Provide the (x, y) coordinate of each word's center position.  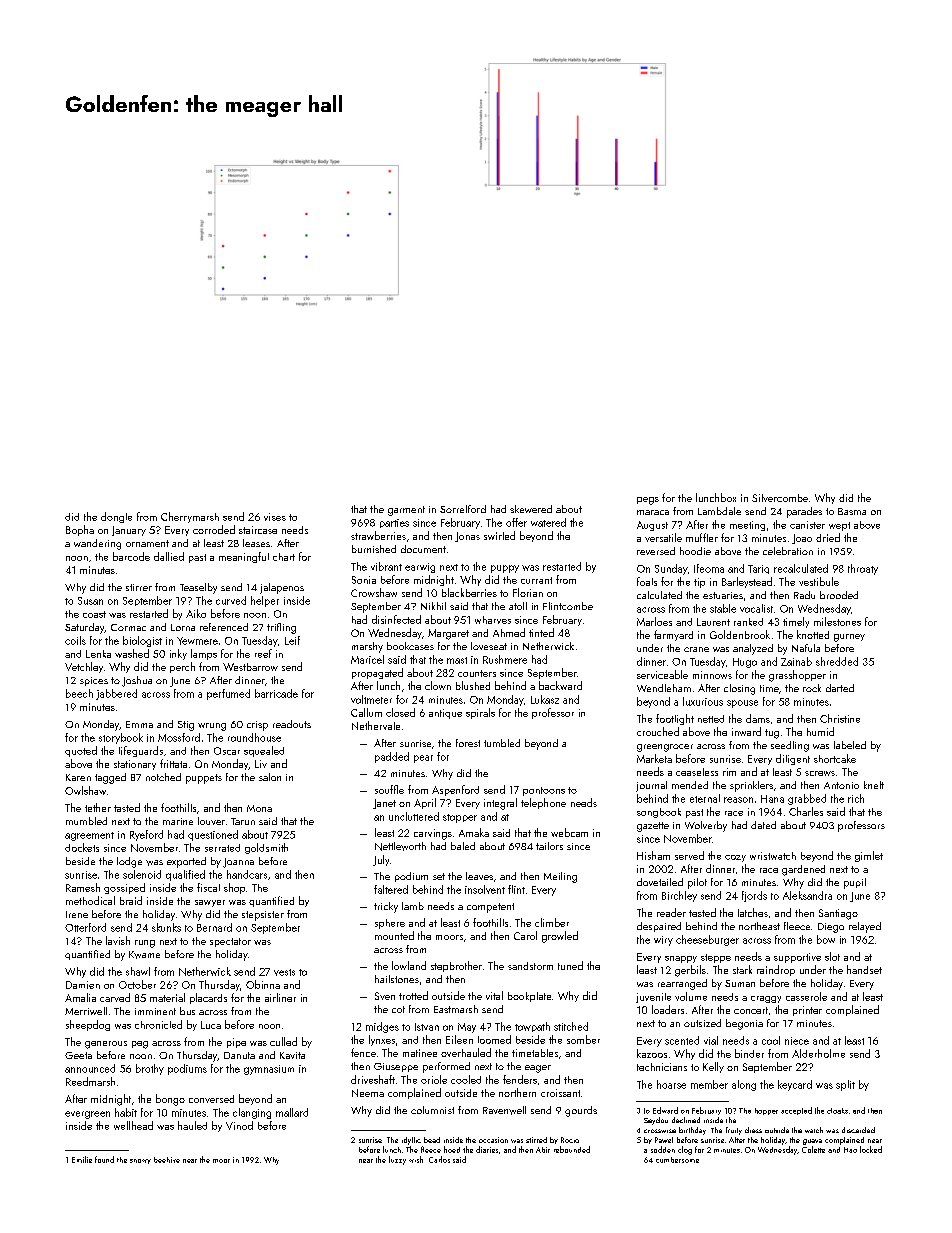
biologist (142, 641)
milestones (837, 621)
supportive (797, 958)
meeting (747, 526)
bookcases (410, 646)
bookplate (529, 997)
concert (751, 1010)
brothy (150, 1069)
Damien (83, 985)
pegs (648, 501)
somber (583, 1039)
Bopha (80, 530)
